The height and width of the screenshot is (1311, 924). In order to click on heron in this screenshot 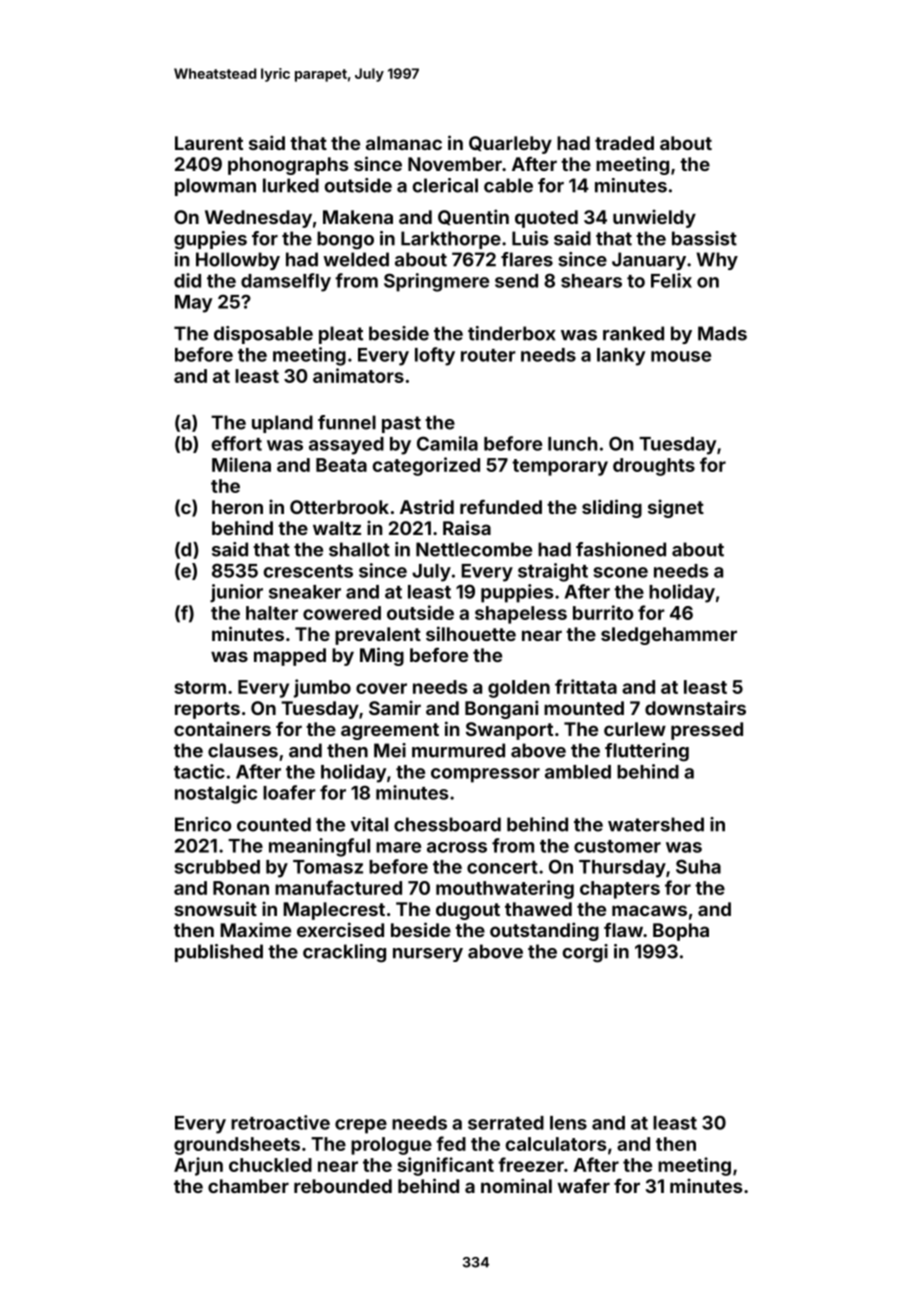, I will do `click(237, 507)`.
